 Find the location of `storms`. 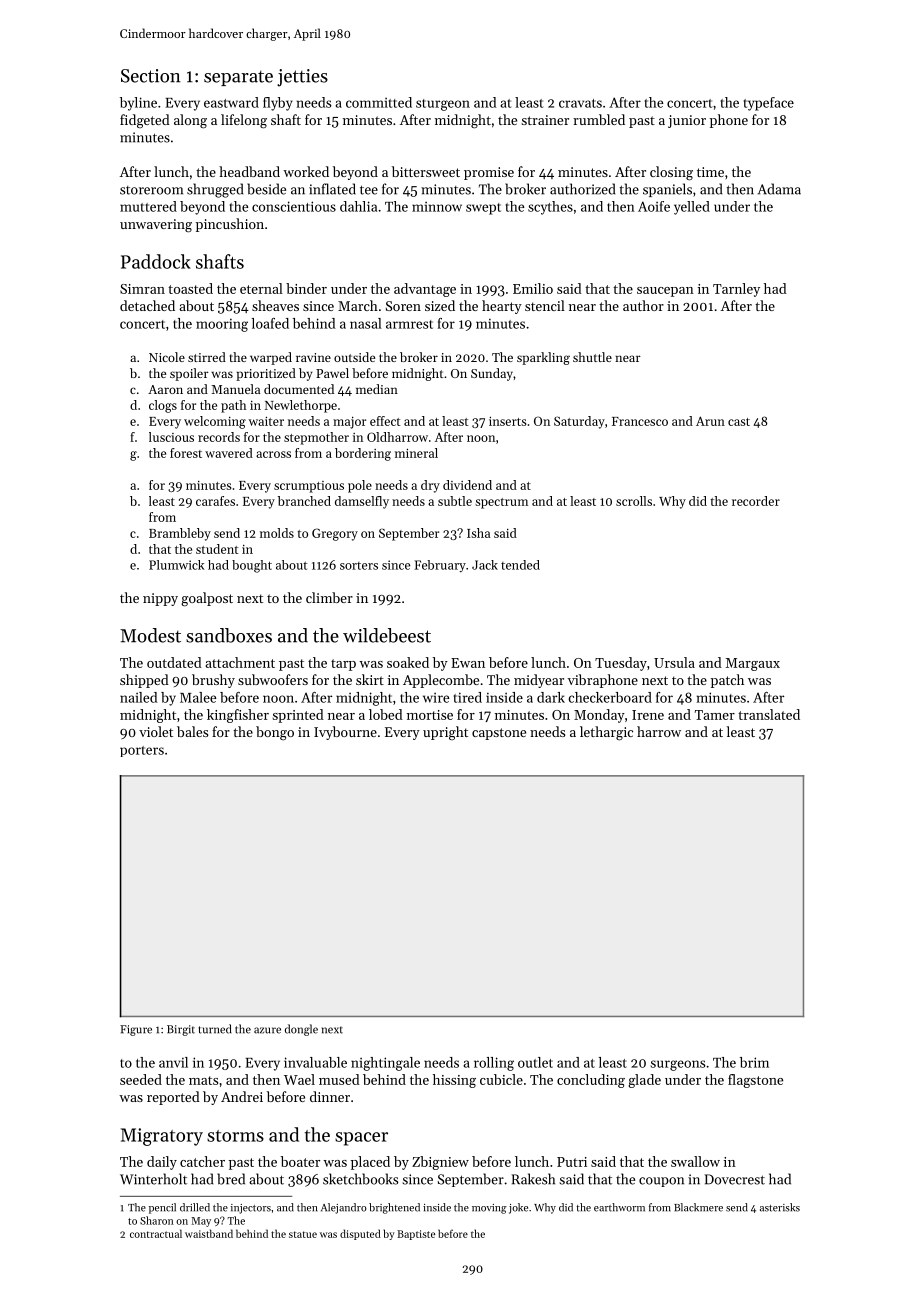

storms is located at coordinates (235, 1136).
